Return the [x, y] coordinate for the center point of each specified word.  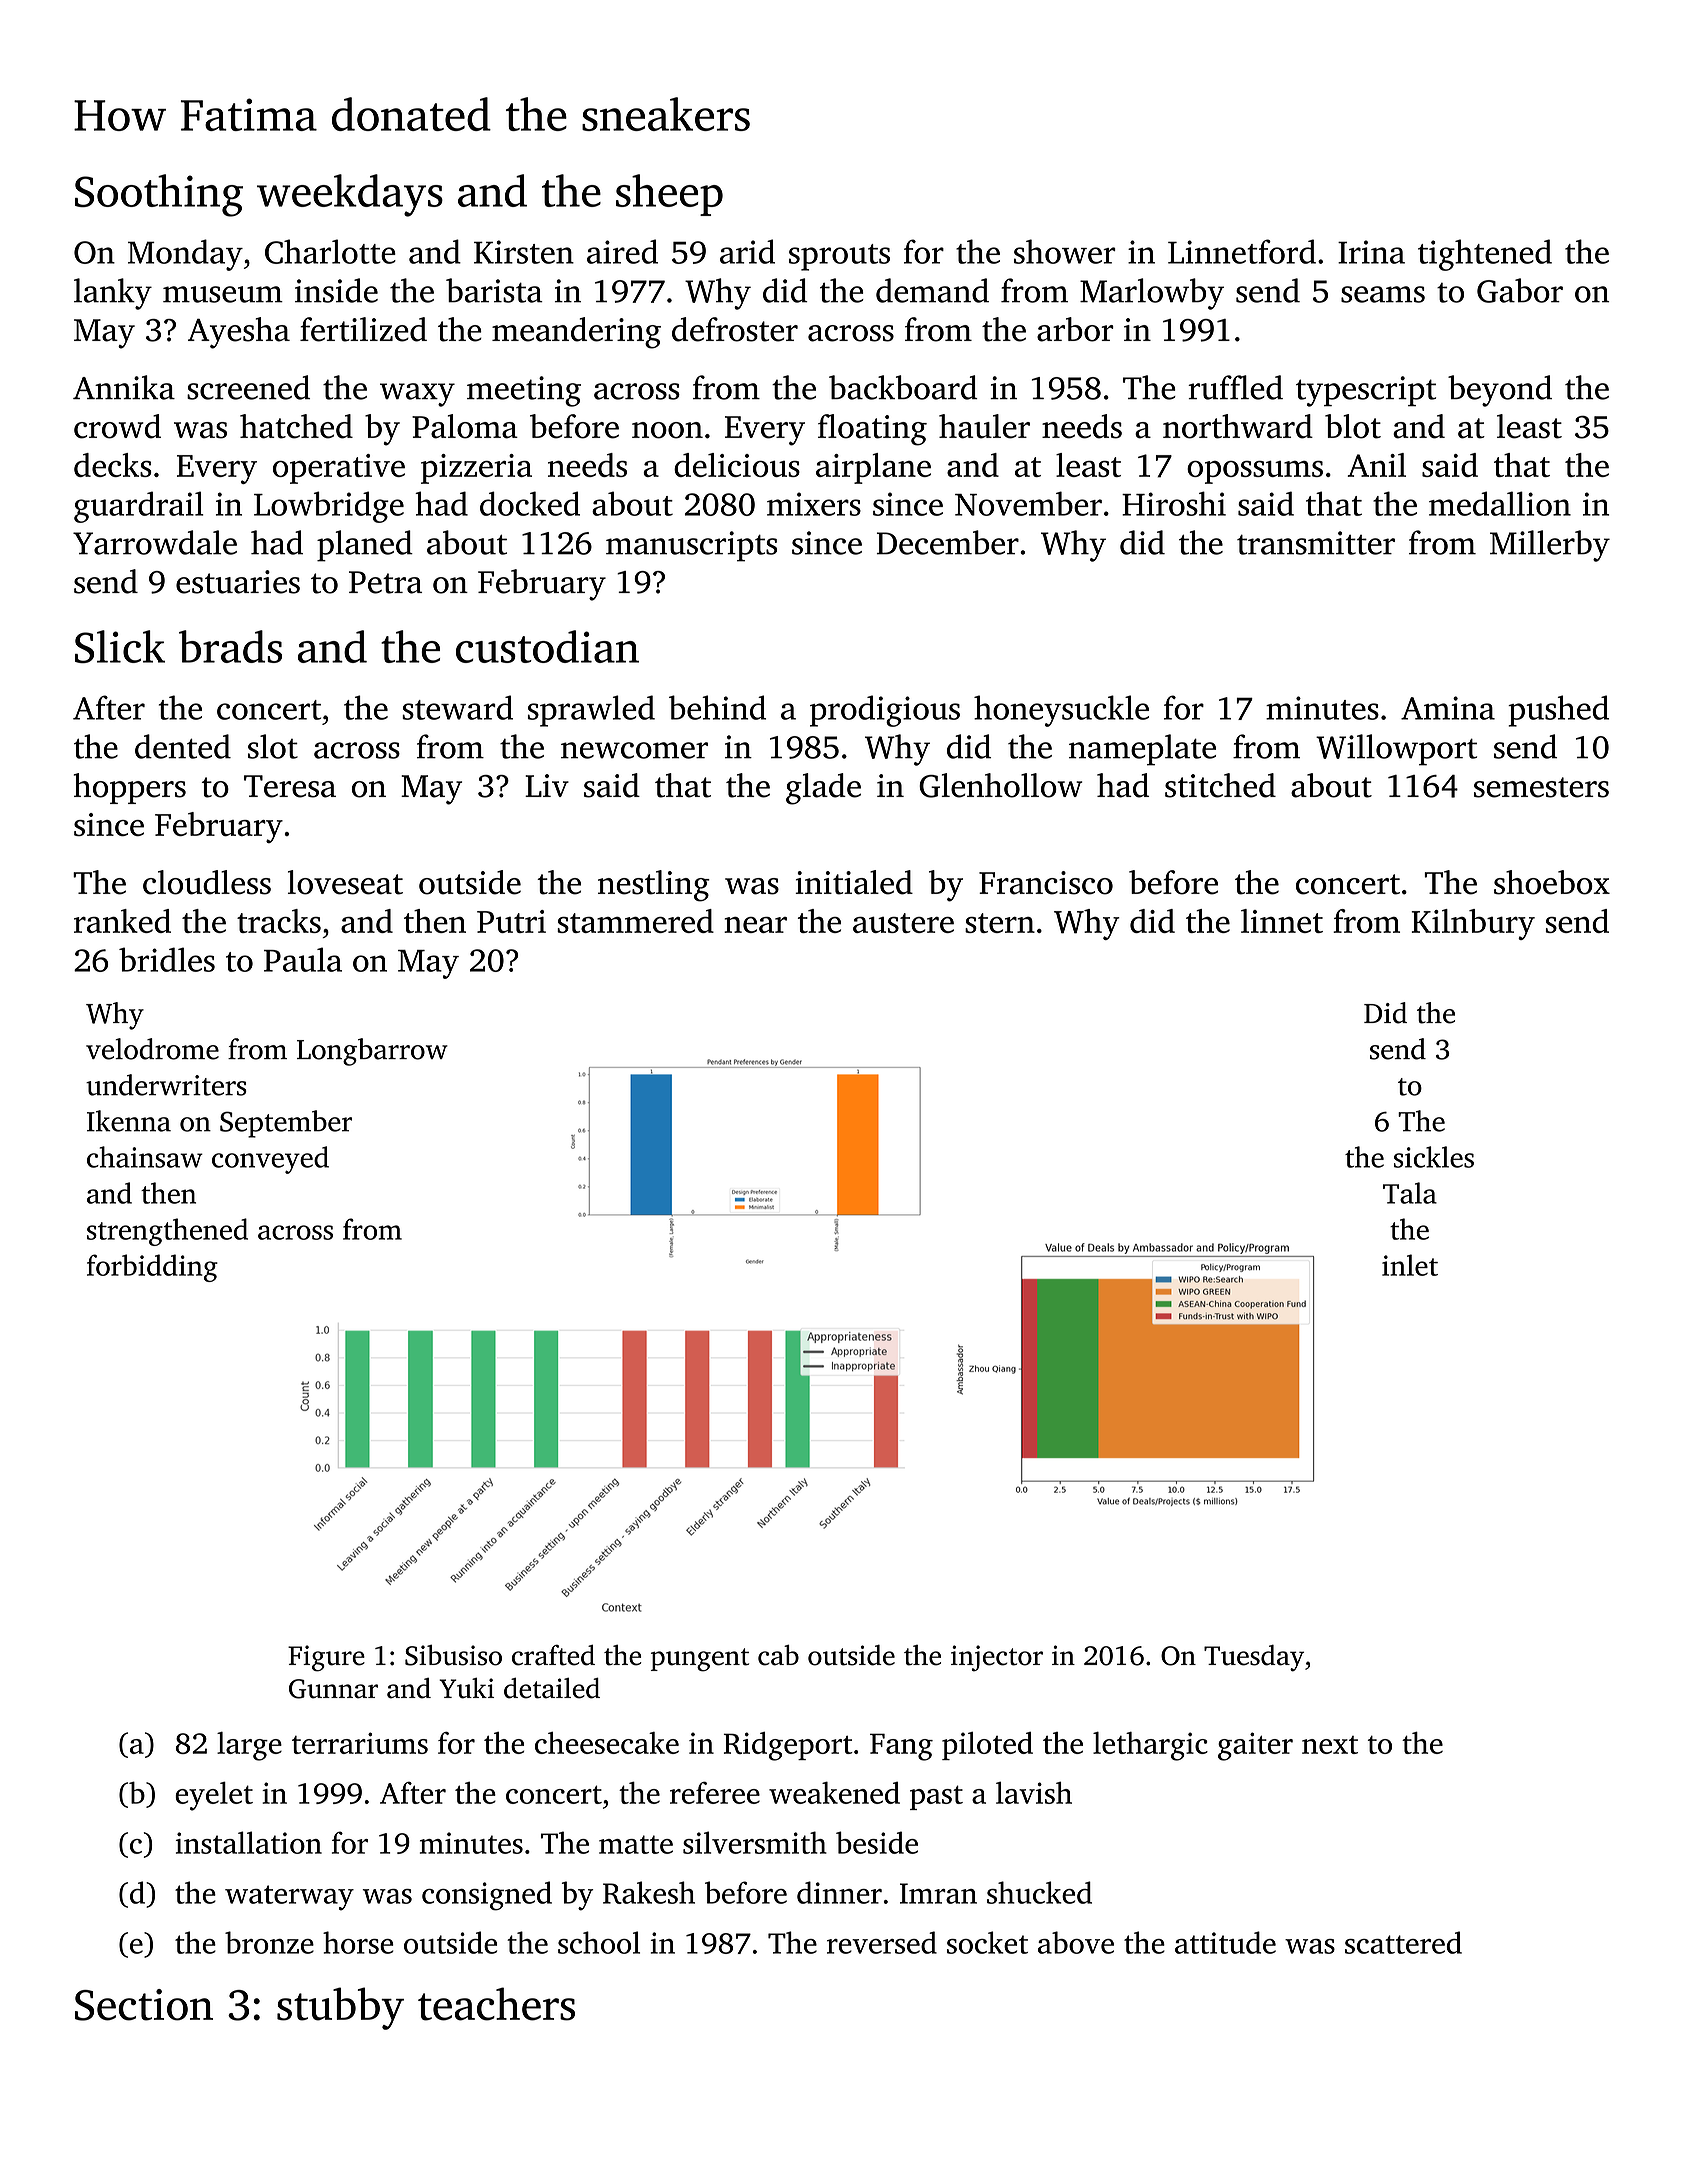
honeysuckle [1061, 711]
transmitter [1316, 543]
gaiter [1255, 1746]
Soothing [159, 195]
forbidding [152, 1268]
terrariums [360, 1743]
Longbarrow [372, 1052]
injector [997, 1658]
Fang [901, 1747]
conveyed [270, 1160]
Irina [1371, 252]
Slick [120, 646]
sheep [669, 195]
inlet [1410, 1265]
